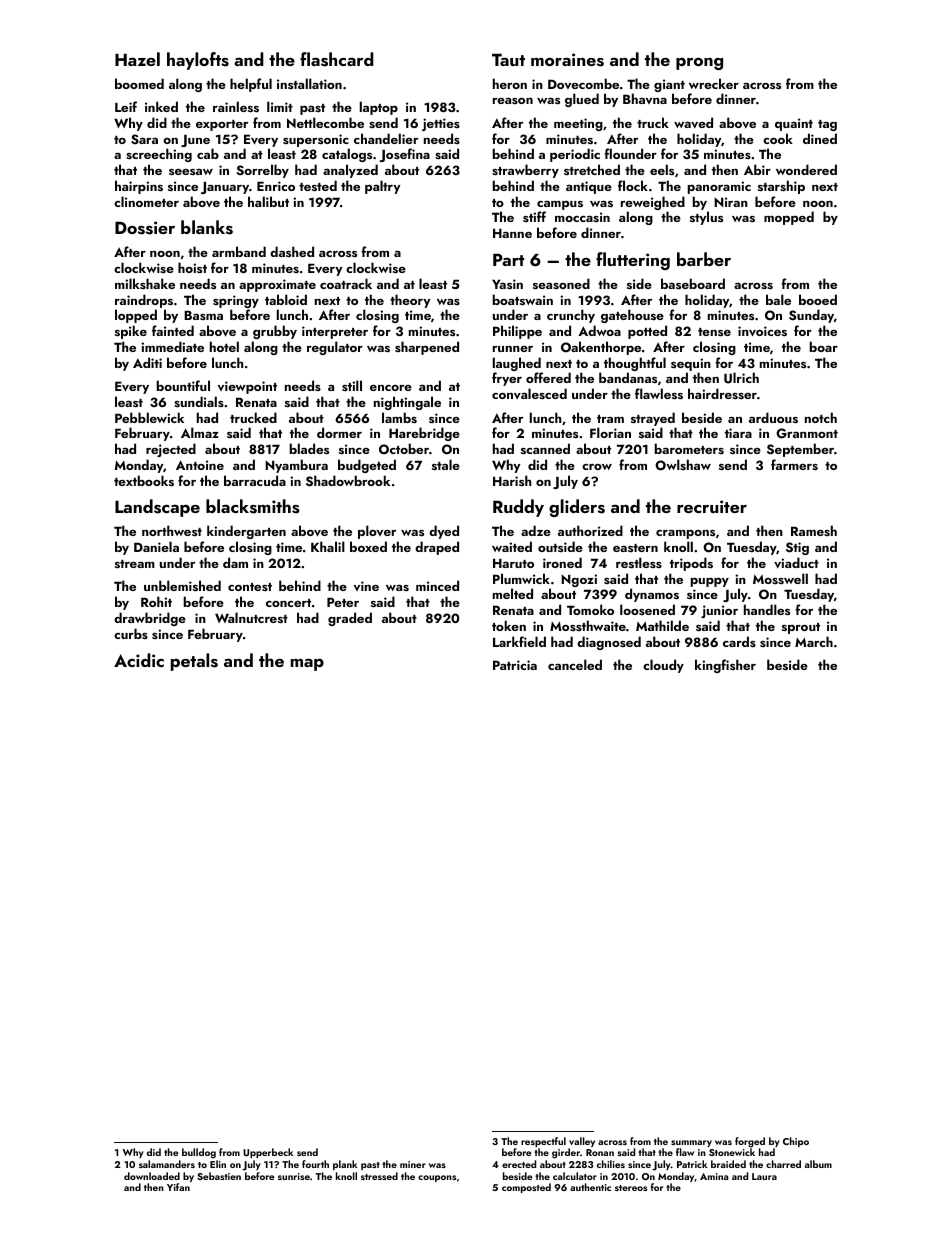  I want to click on textbooks, so click(144, 480).
